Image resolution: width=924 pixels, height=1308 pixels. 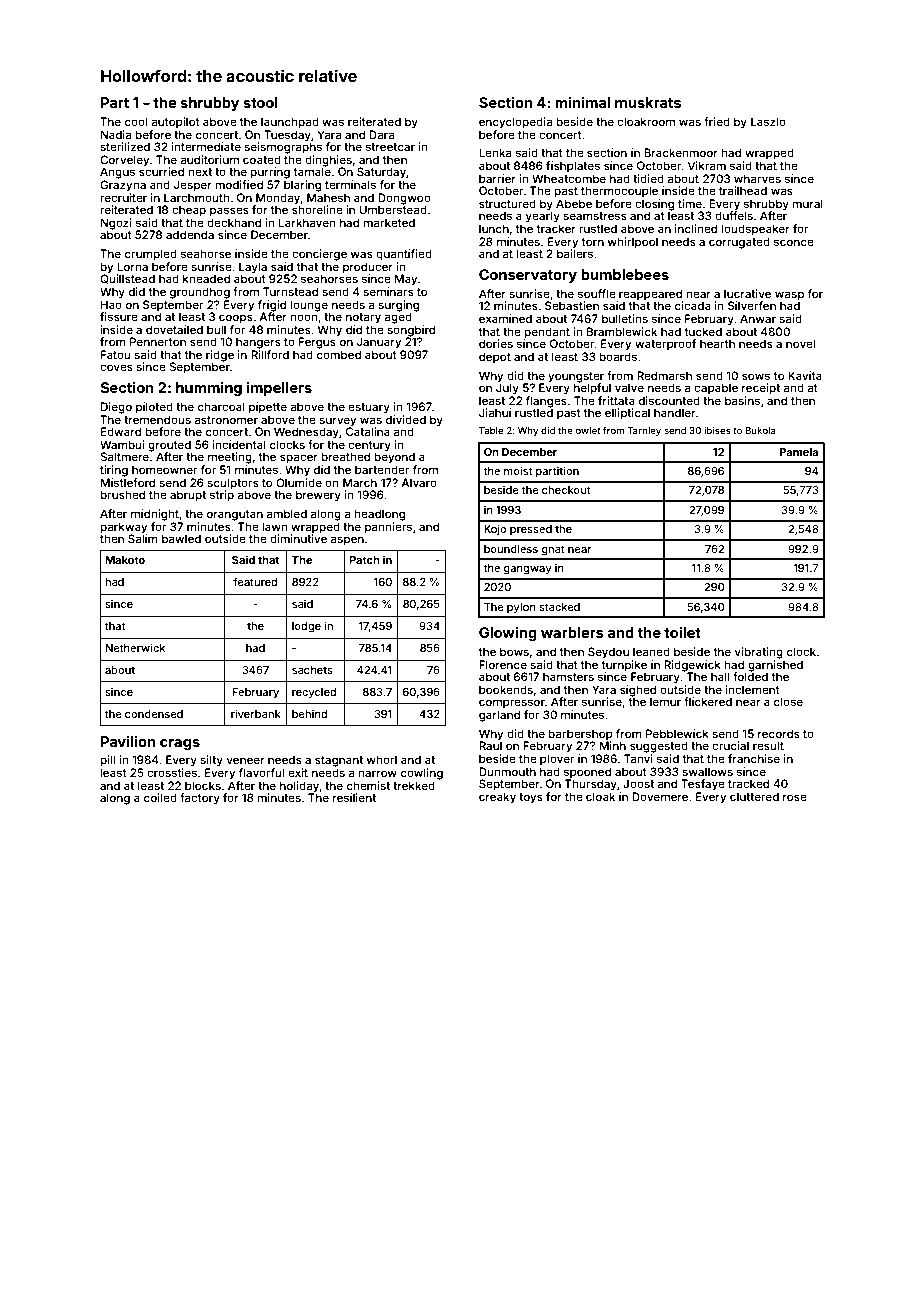 I want to click on Anwar, so click(x=758, y=318).
